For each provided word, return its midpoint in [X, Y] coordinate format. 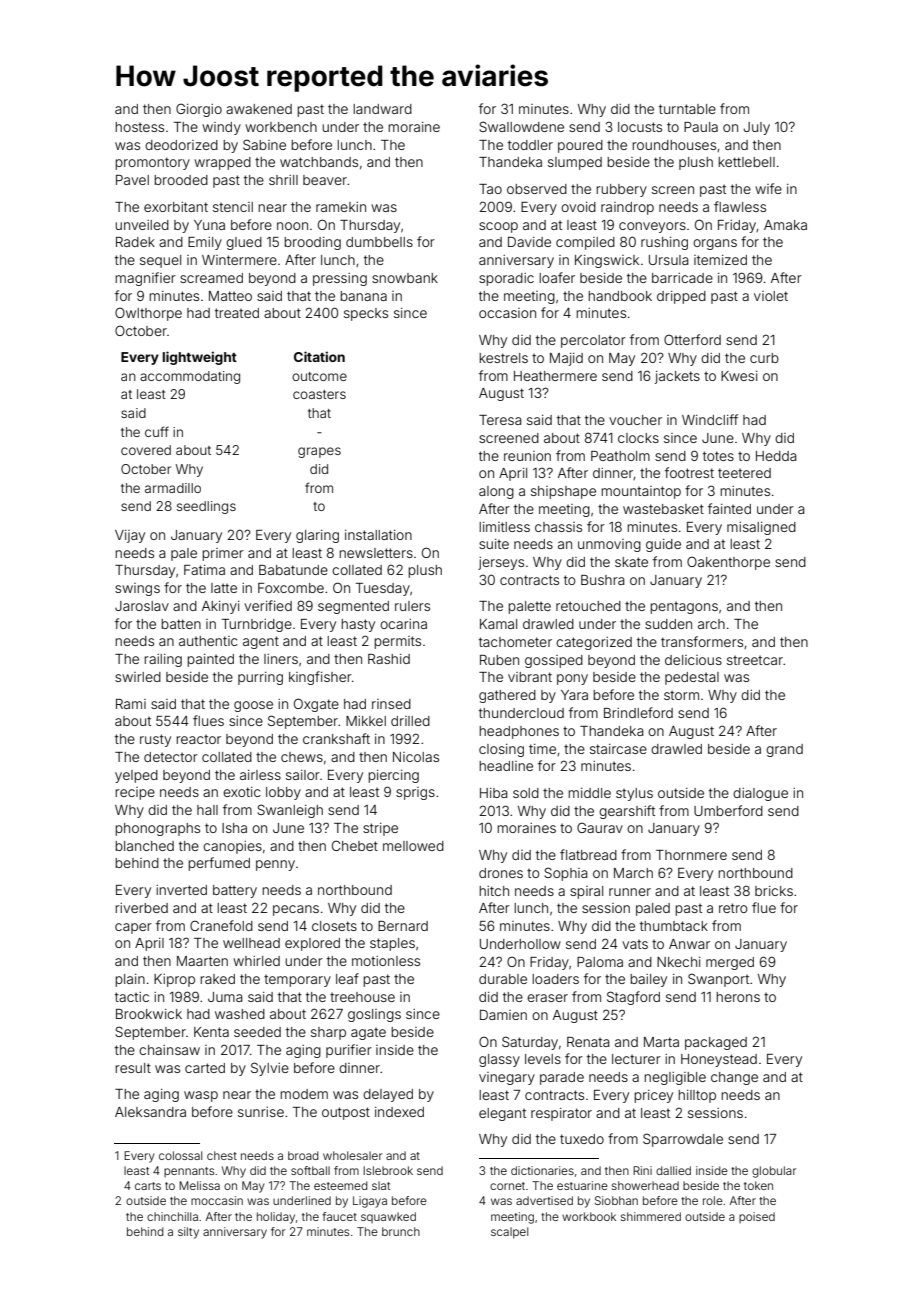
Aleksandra [150, 1112]
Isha [234, 828]
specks [366, 314]
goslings [374, 1015]
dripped [681, 297]
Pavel [132, 180]
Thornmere [691, 855]
